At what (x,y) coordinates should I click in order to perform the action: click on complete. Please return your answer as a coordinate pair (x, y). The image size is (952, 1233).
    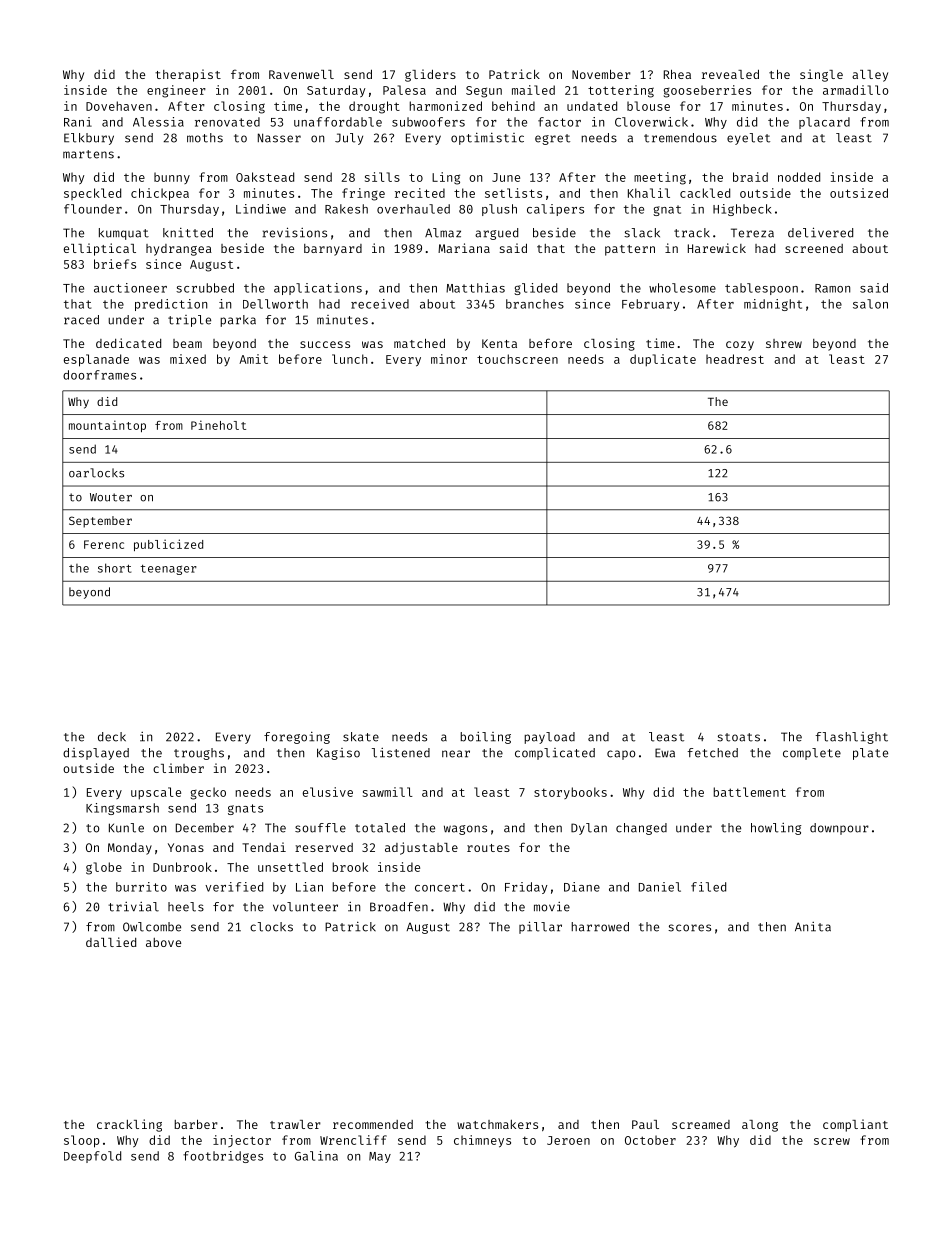
    Looking at the image, I should click on (812, 754).
